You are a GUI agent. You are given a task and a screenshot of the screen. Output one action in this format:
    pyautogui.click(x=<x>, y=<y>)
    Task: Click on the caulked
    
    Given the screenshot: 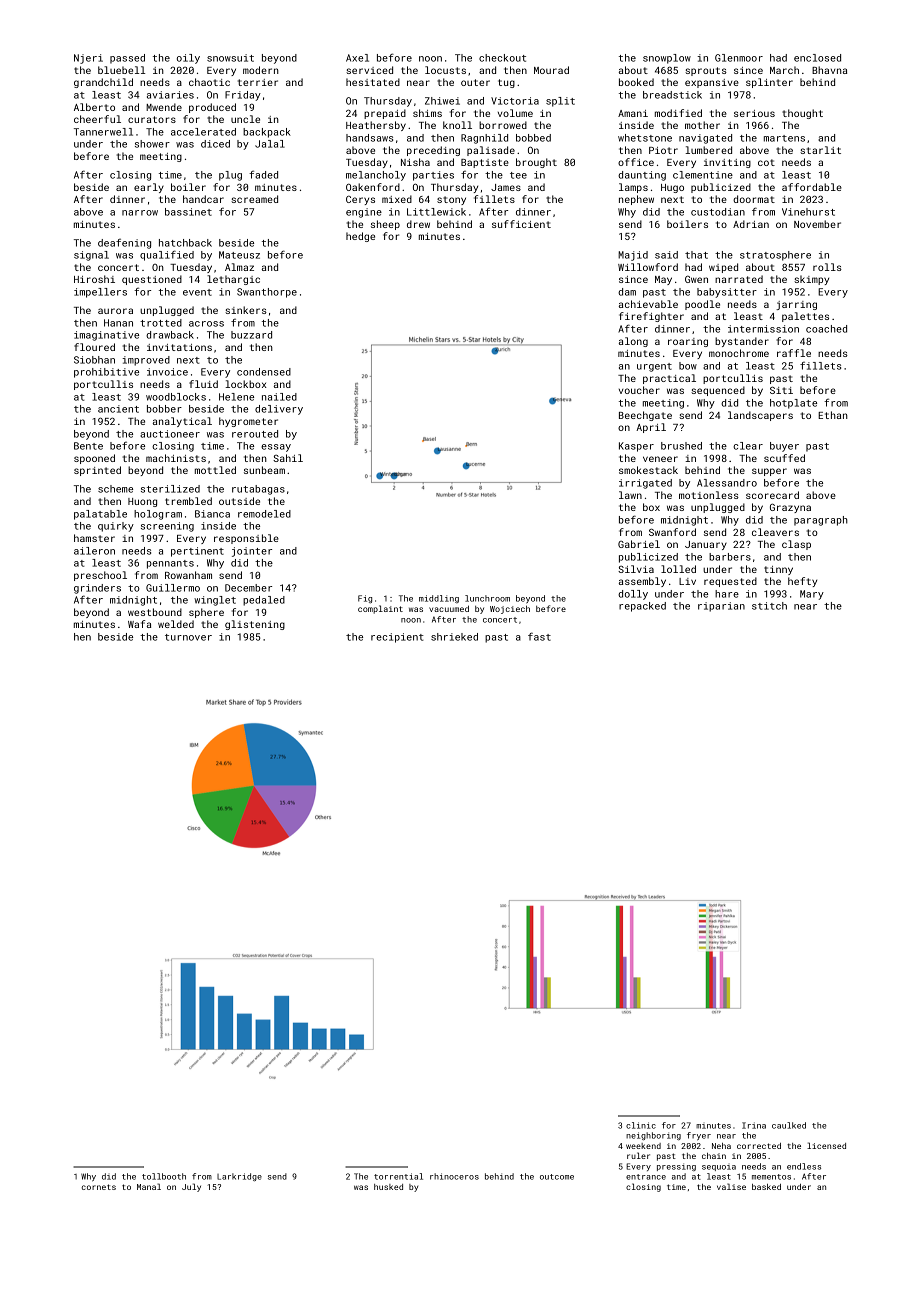 What is the action you would take?
    pyautogui.click(x=789, y=1125)
